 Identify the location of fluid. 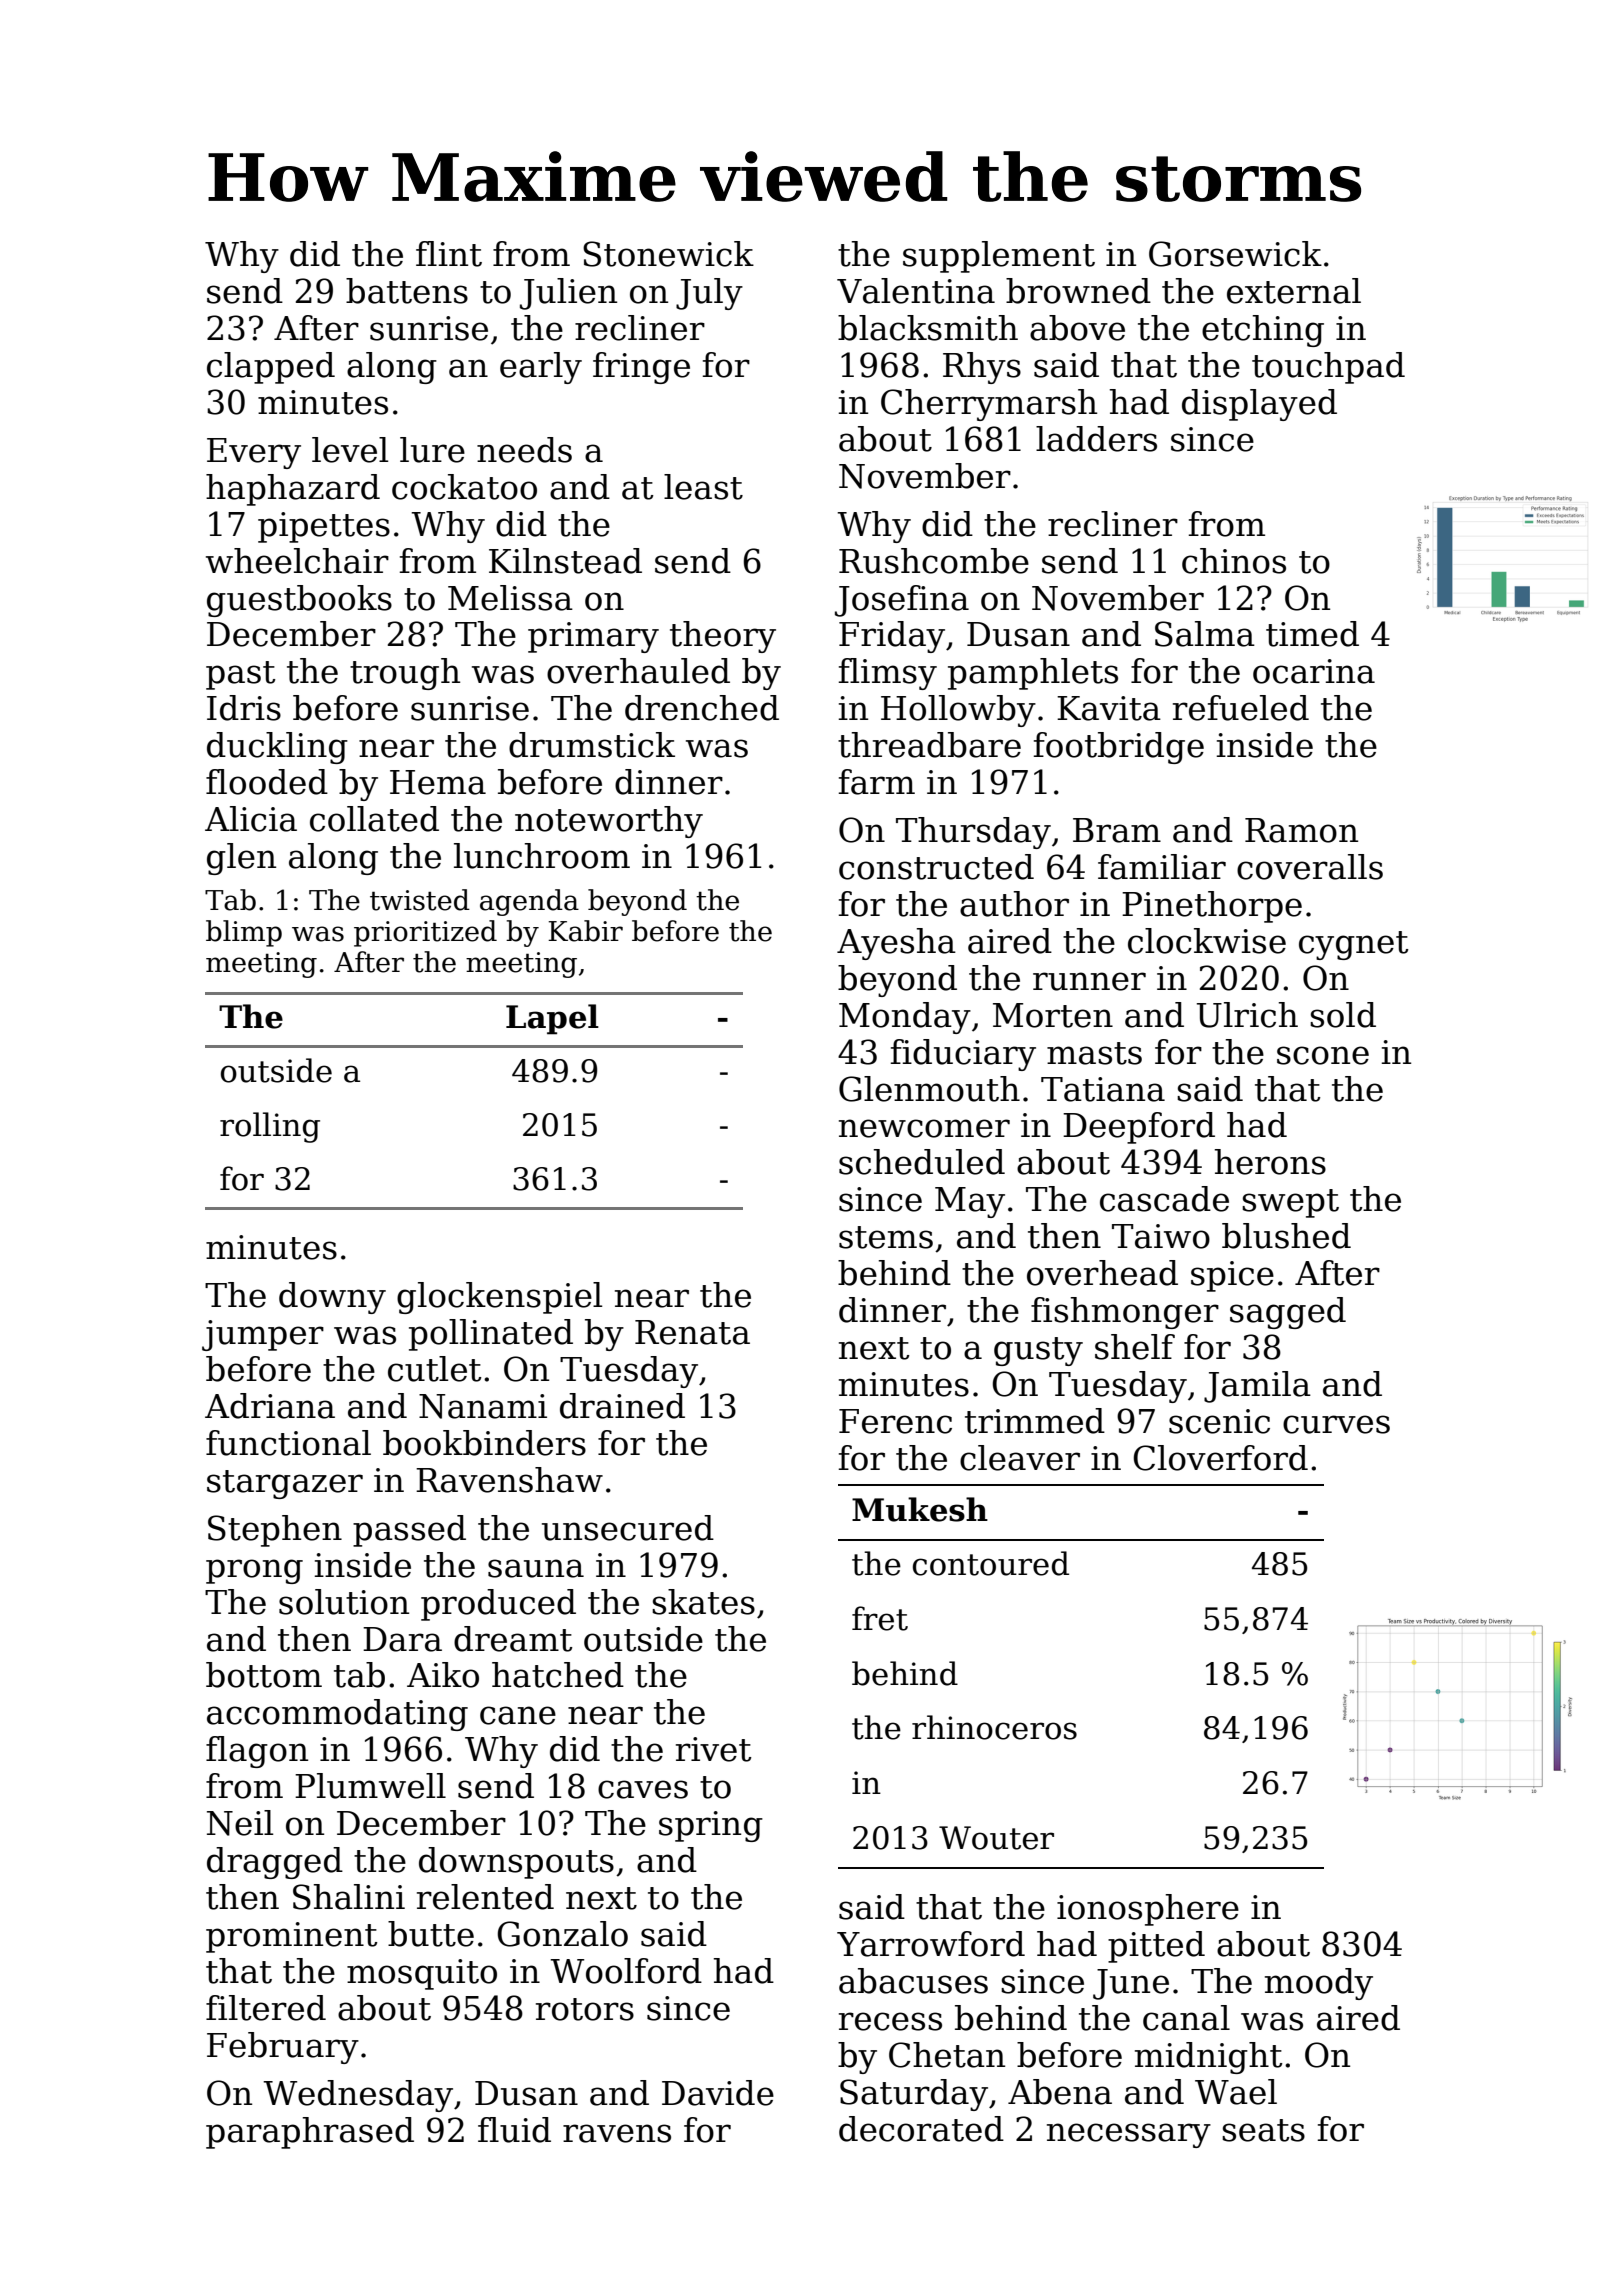
(514, 2130).
